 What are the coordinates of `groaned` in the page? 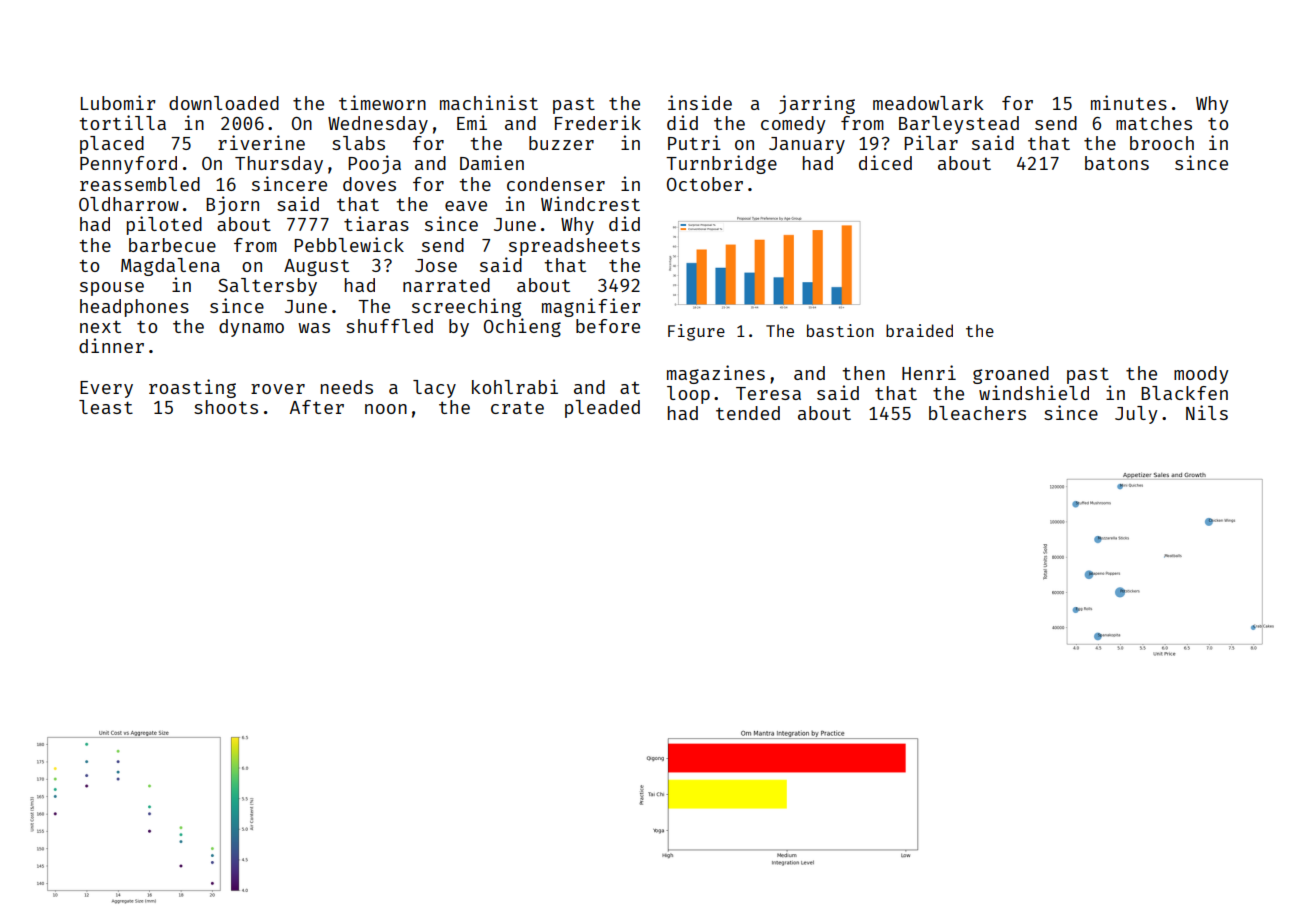 It's located at (1011, 375).
